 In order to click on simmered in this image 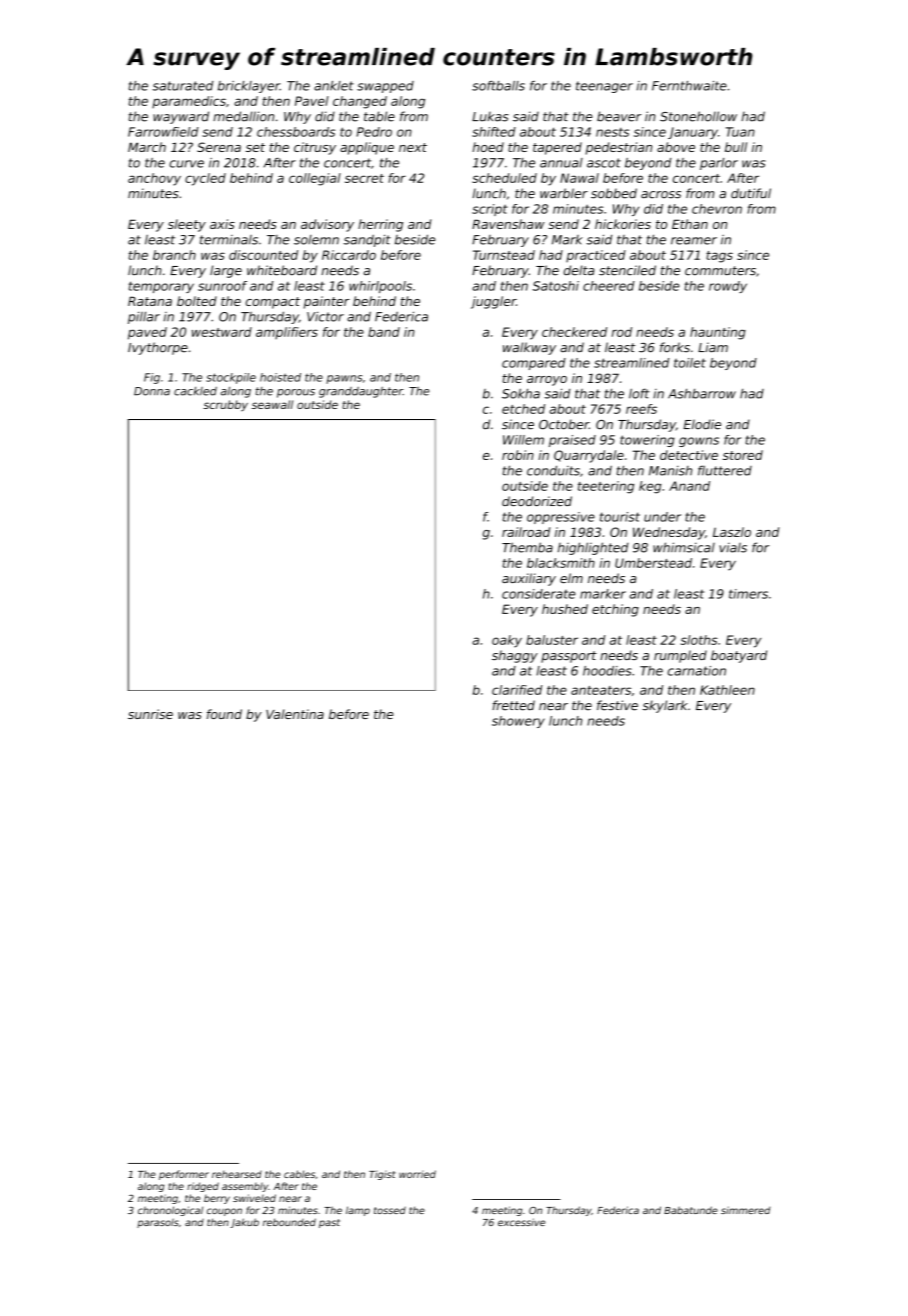, I will do `click(745, 1210)`.
